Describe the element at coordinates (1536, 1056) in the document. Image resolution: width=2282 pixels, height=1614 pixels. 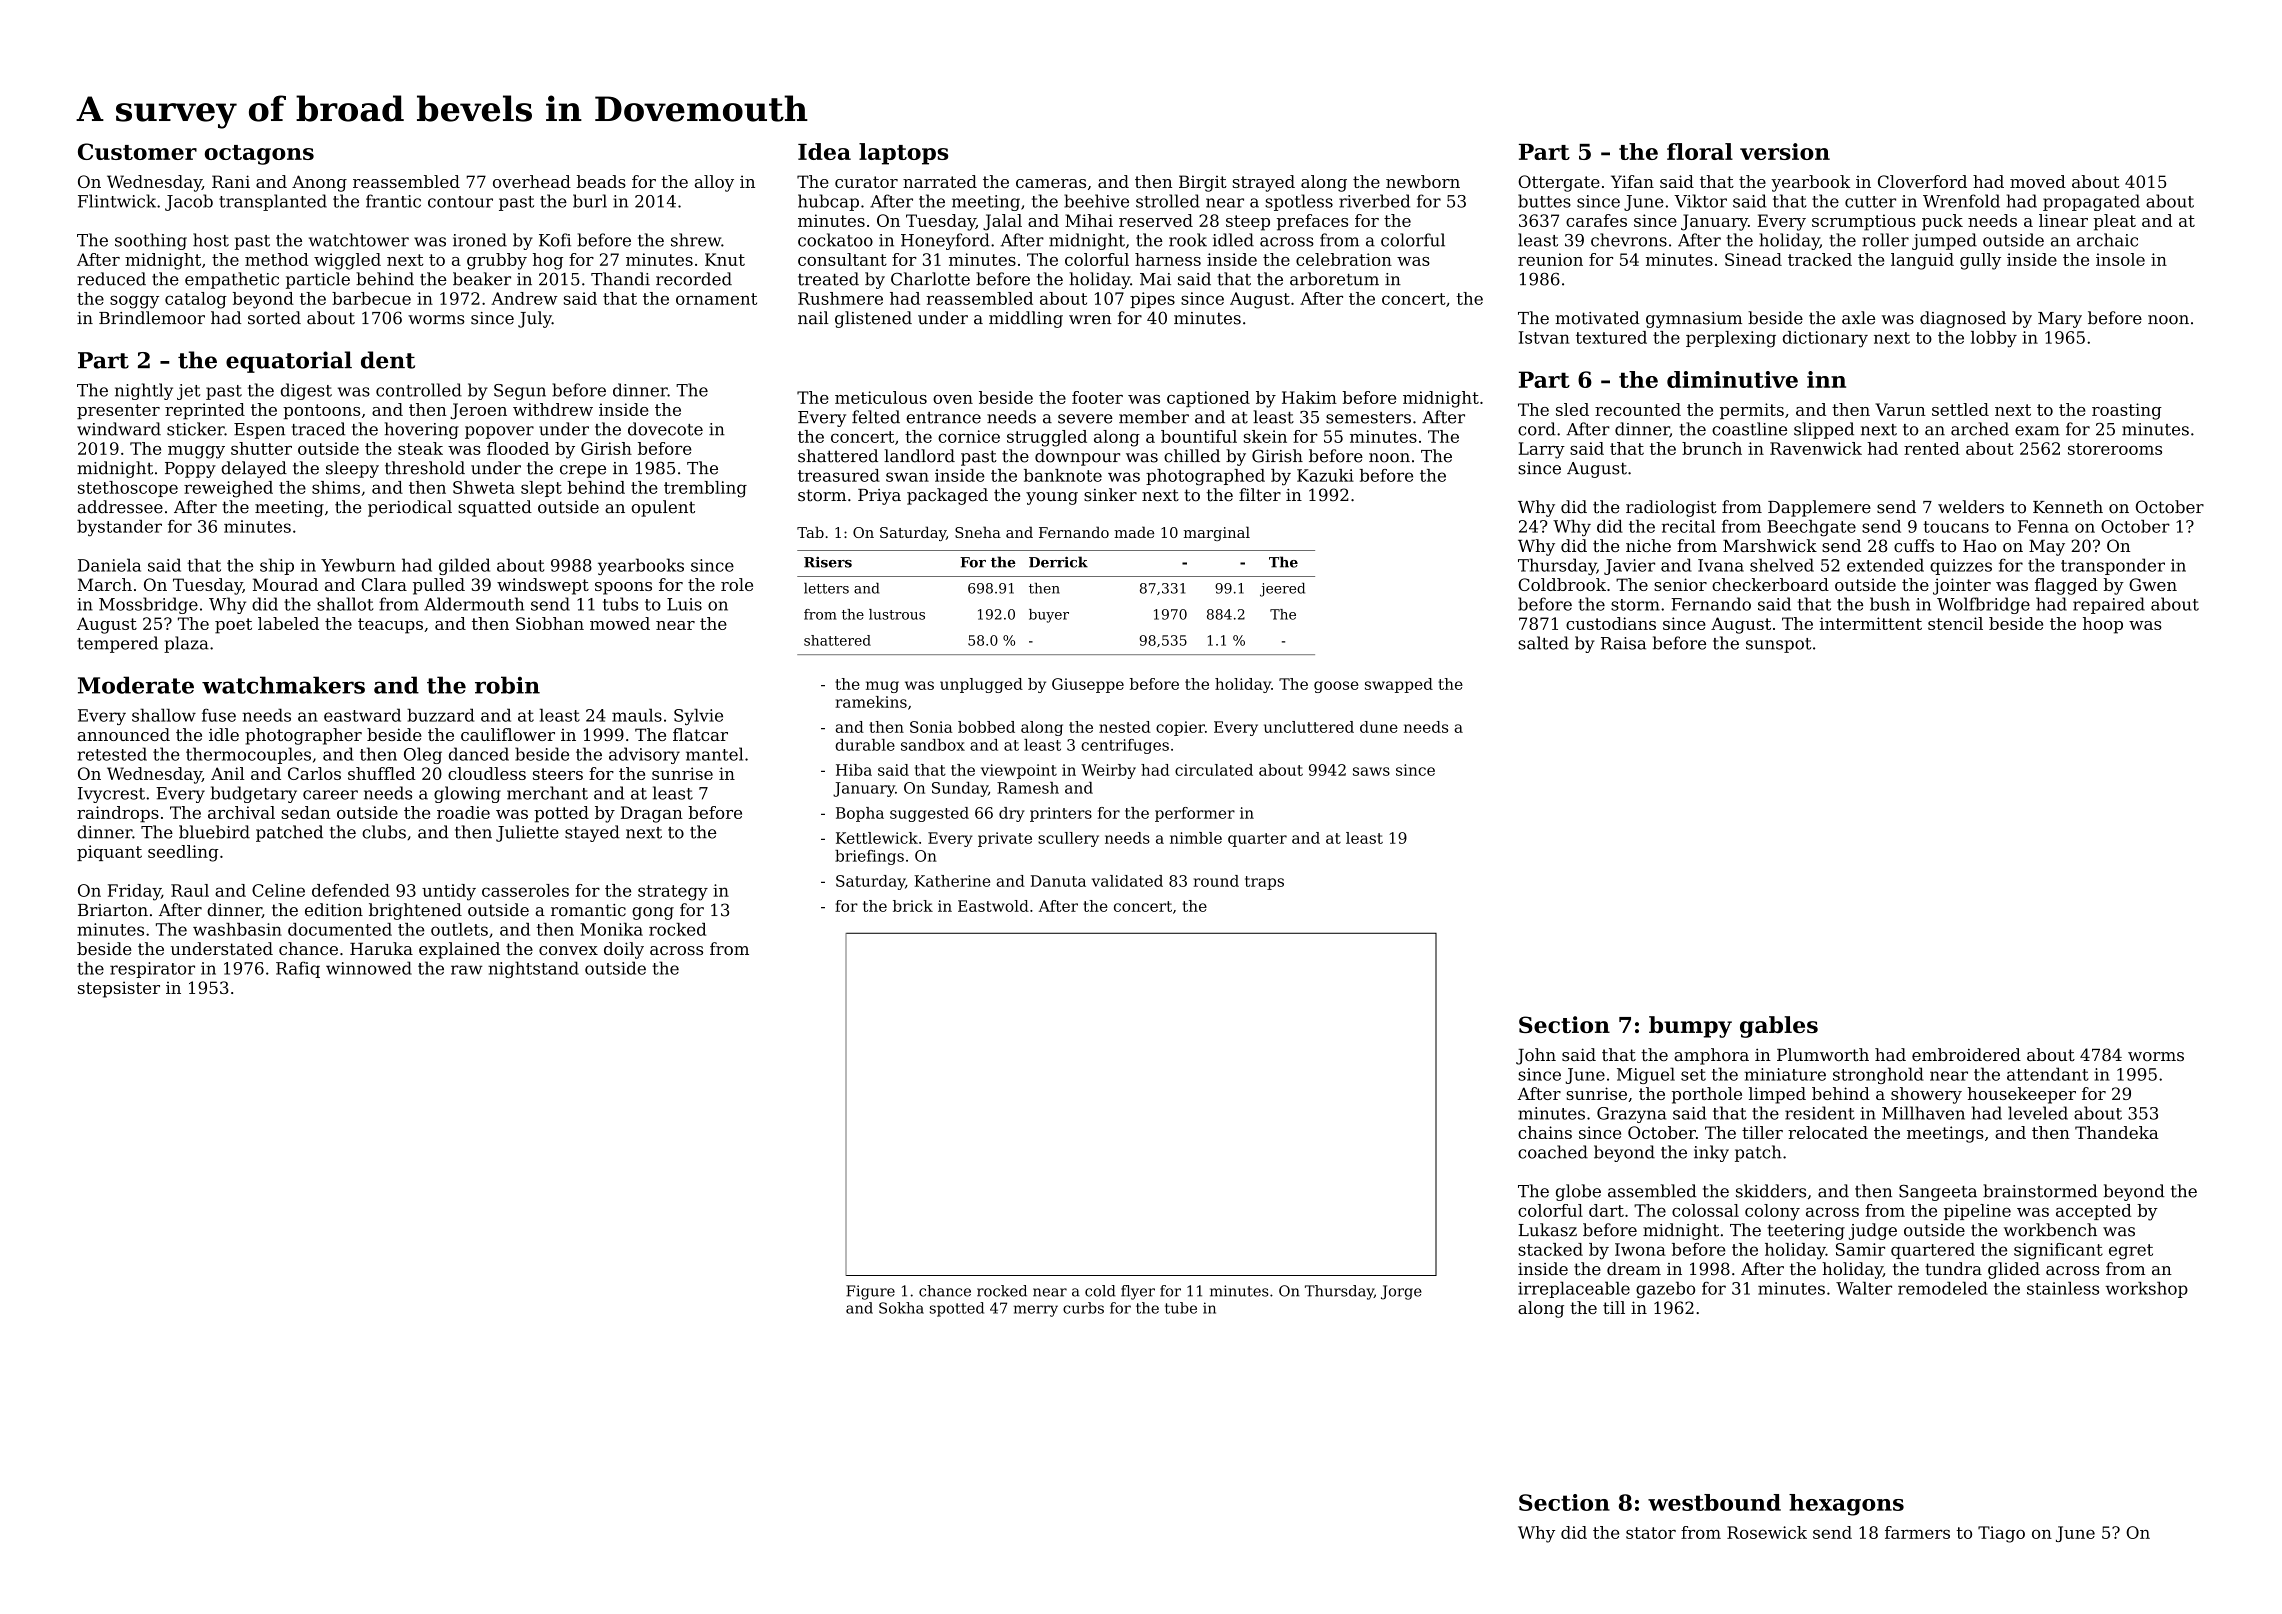
I see `John` at that location.
